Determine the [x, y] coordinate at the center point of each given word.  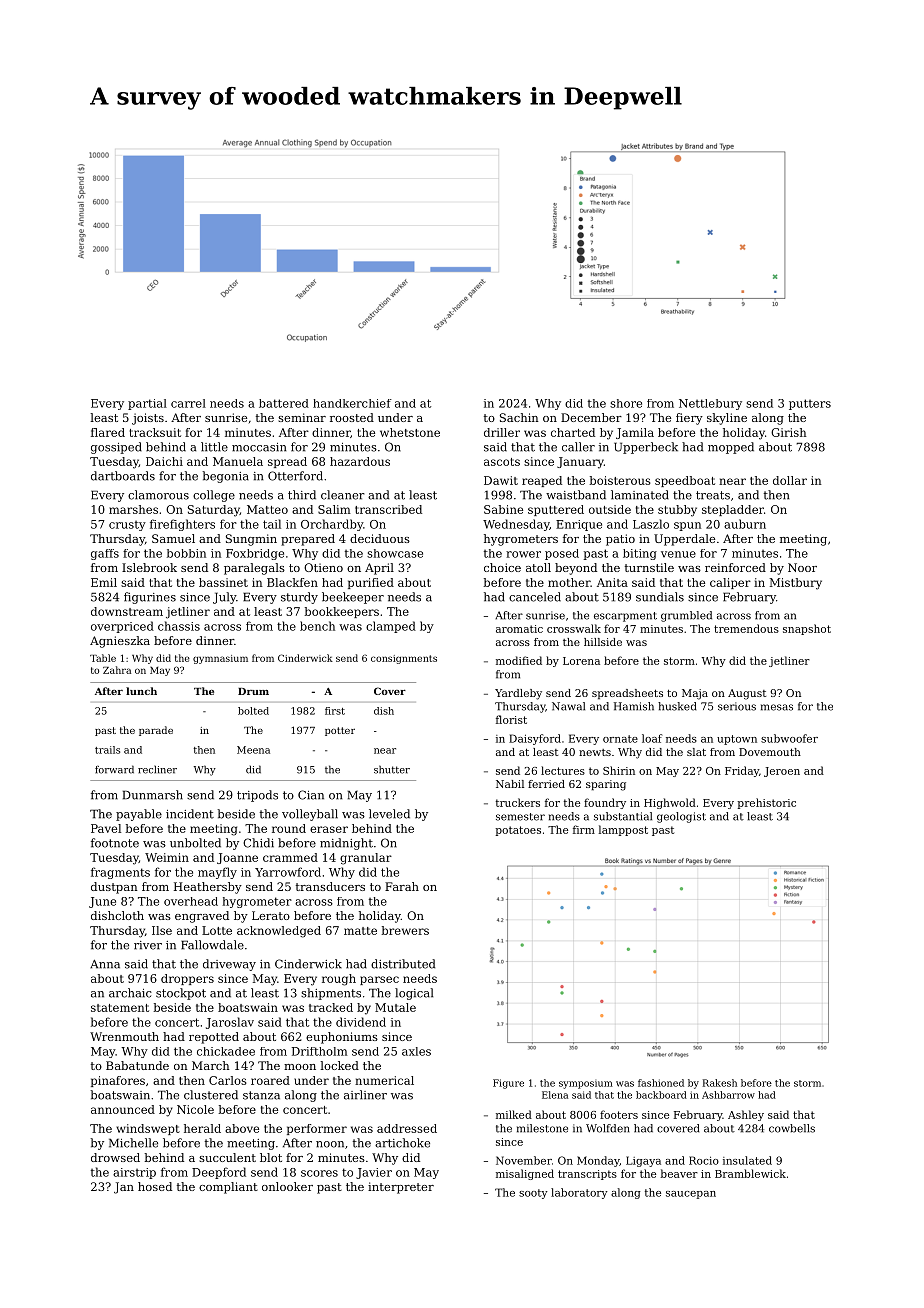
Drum [253, 691]
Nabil [510, 784]
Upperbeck [646, 448]
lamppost [623, 830]
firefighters [182, 525]
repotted [214, 1038]
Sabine [503, 509]
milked [514, 1114]
